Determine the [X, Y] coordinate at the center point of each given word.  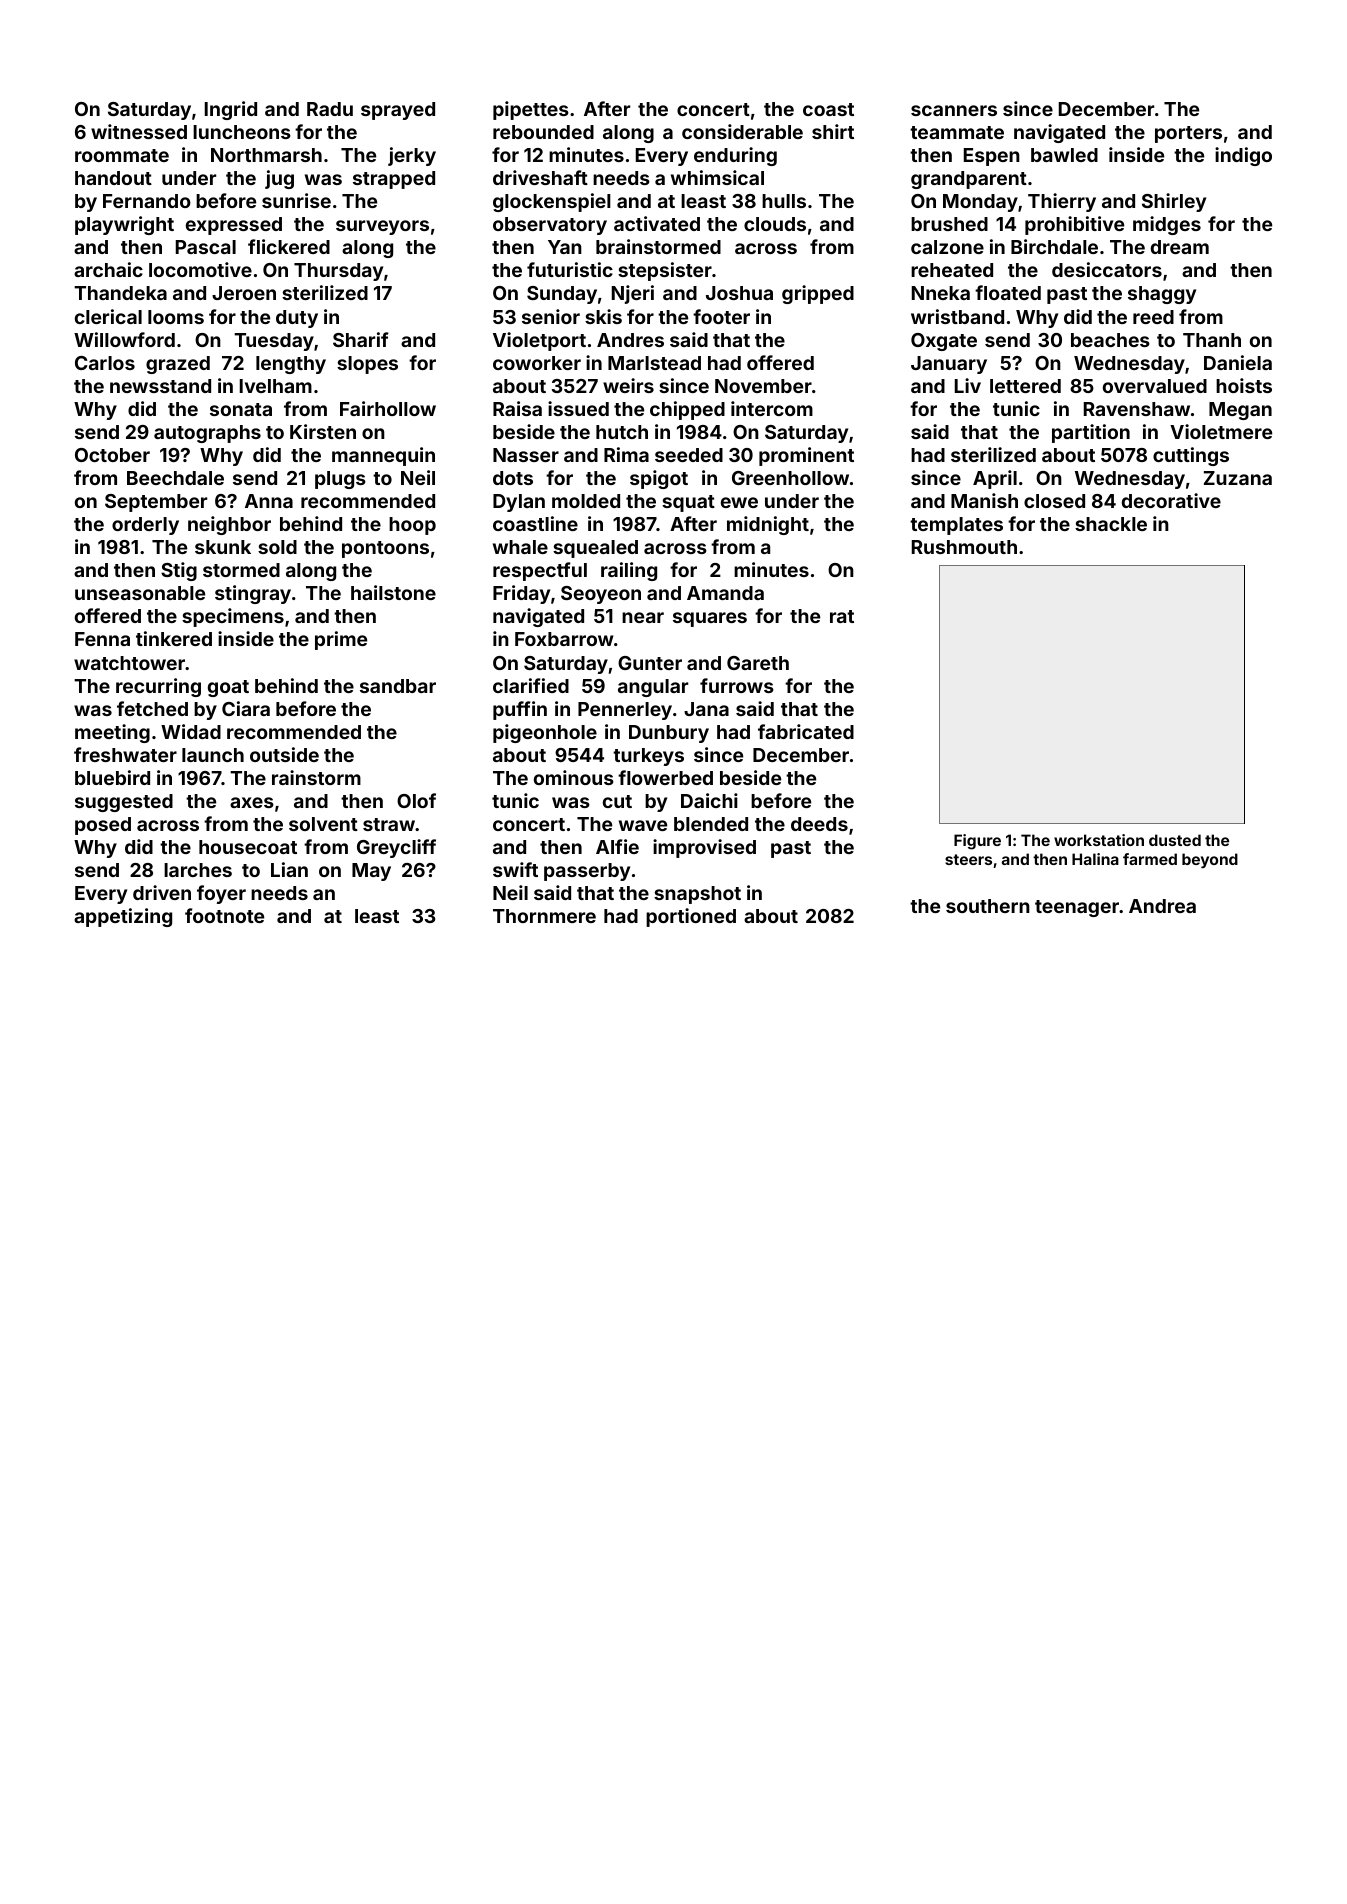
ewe [739, 502]
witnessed [139, 131]
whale [520, 547]
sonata [241, 409]
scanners [954, 110]
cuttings [1191, 456]
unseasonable [140, 593]
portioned [691, 917]
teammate [957, 132]
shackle [1111, 524]
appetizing [123, 917]
